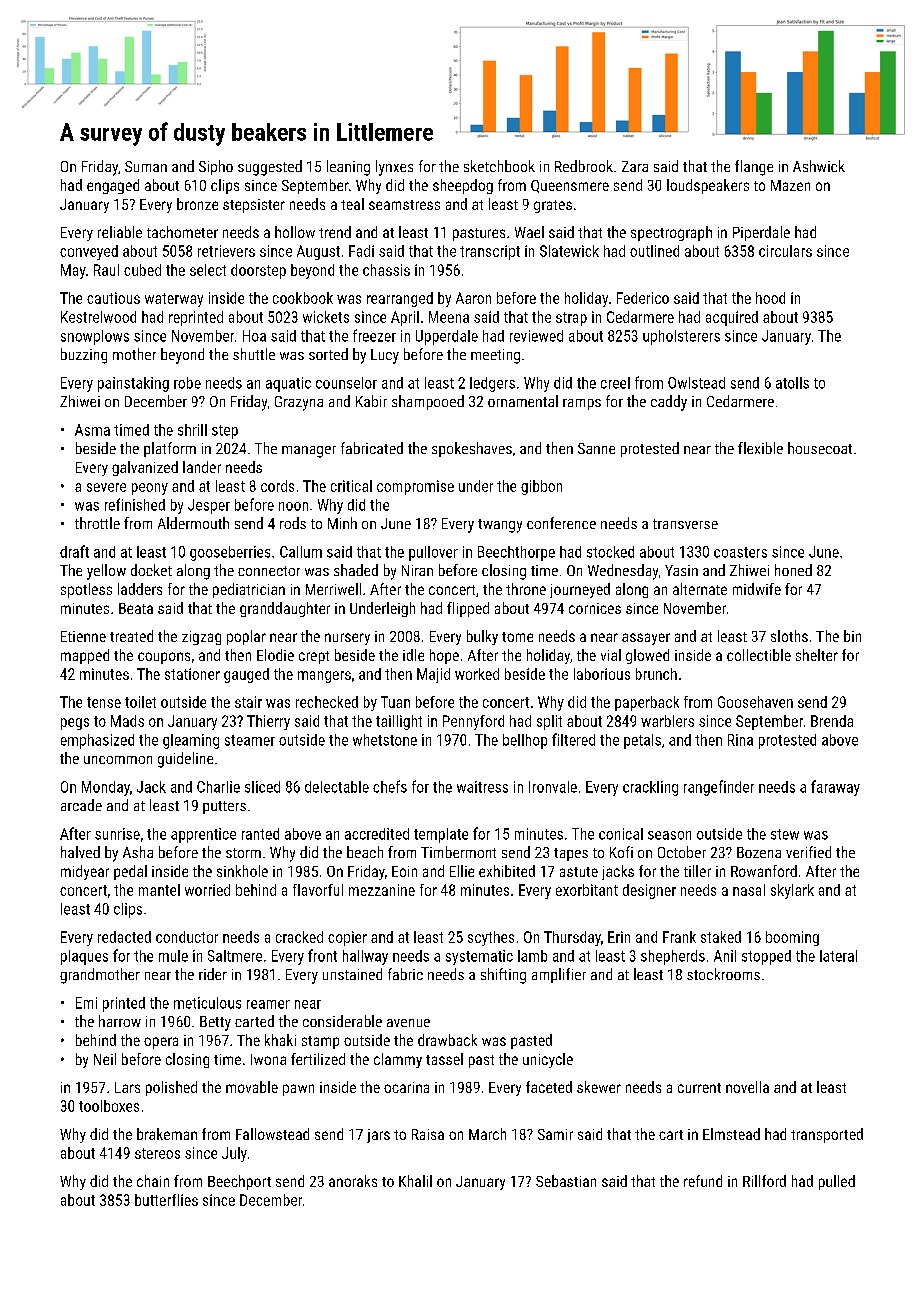 This document has width=924, height=1308. I want to click on Bozena, so click(759, 852).
